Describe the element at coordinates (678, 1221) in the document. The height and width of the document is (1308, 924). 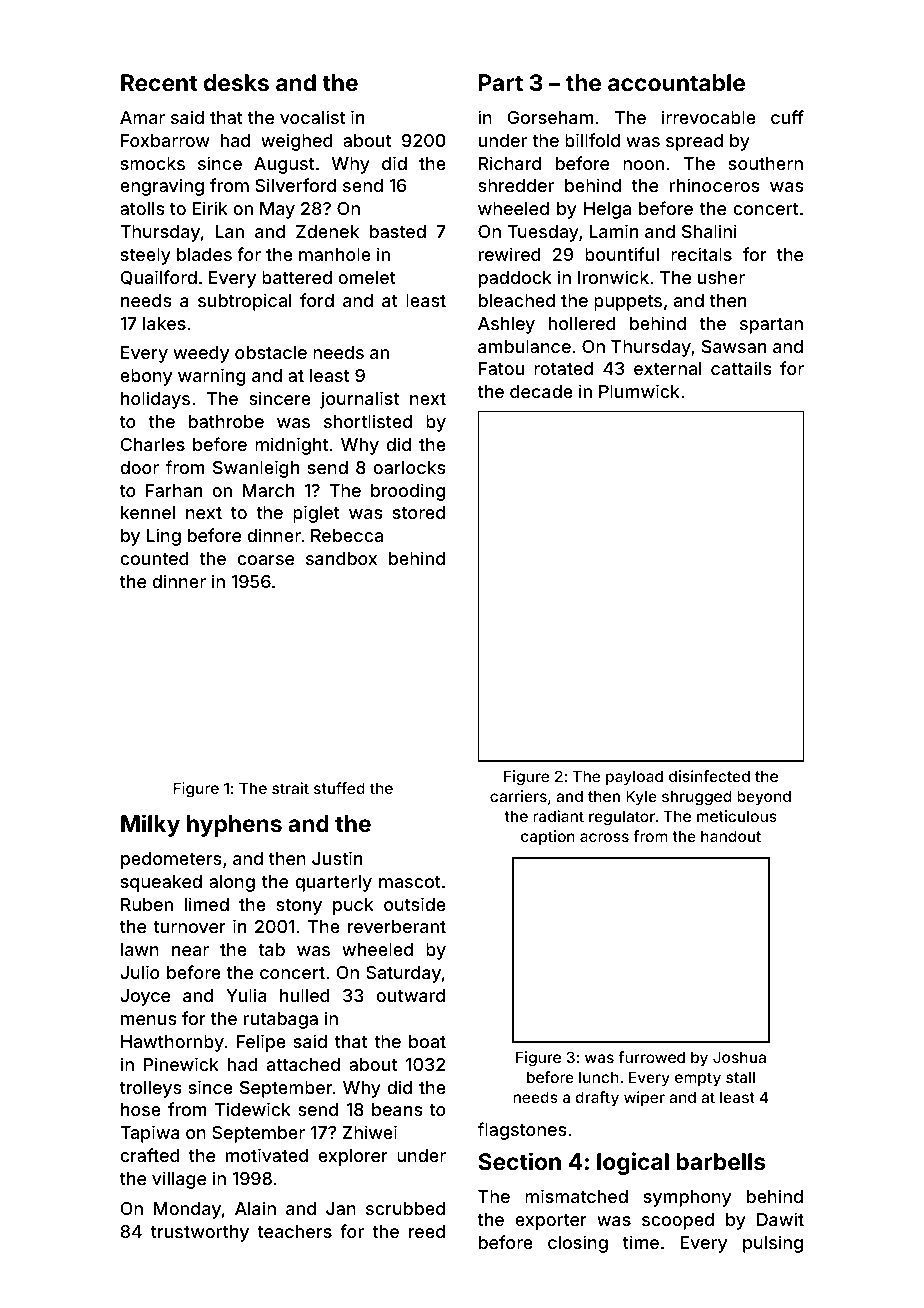
I see `scooped` at that location.
